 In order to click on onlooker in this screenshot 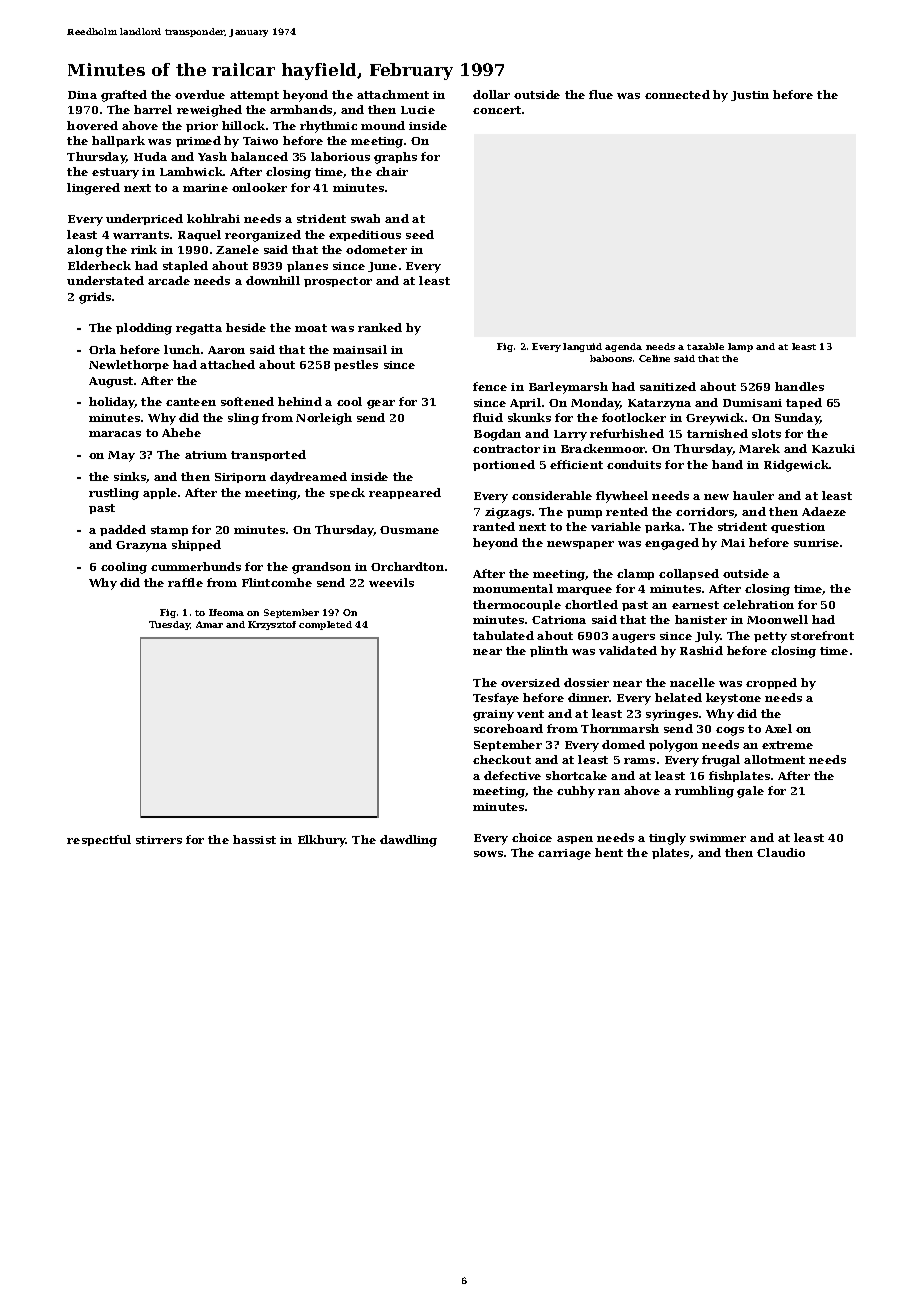, I will do `click(259, 187)`.
